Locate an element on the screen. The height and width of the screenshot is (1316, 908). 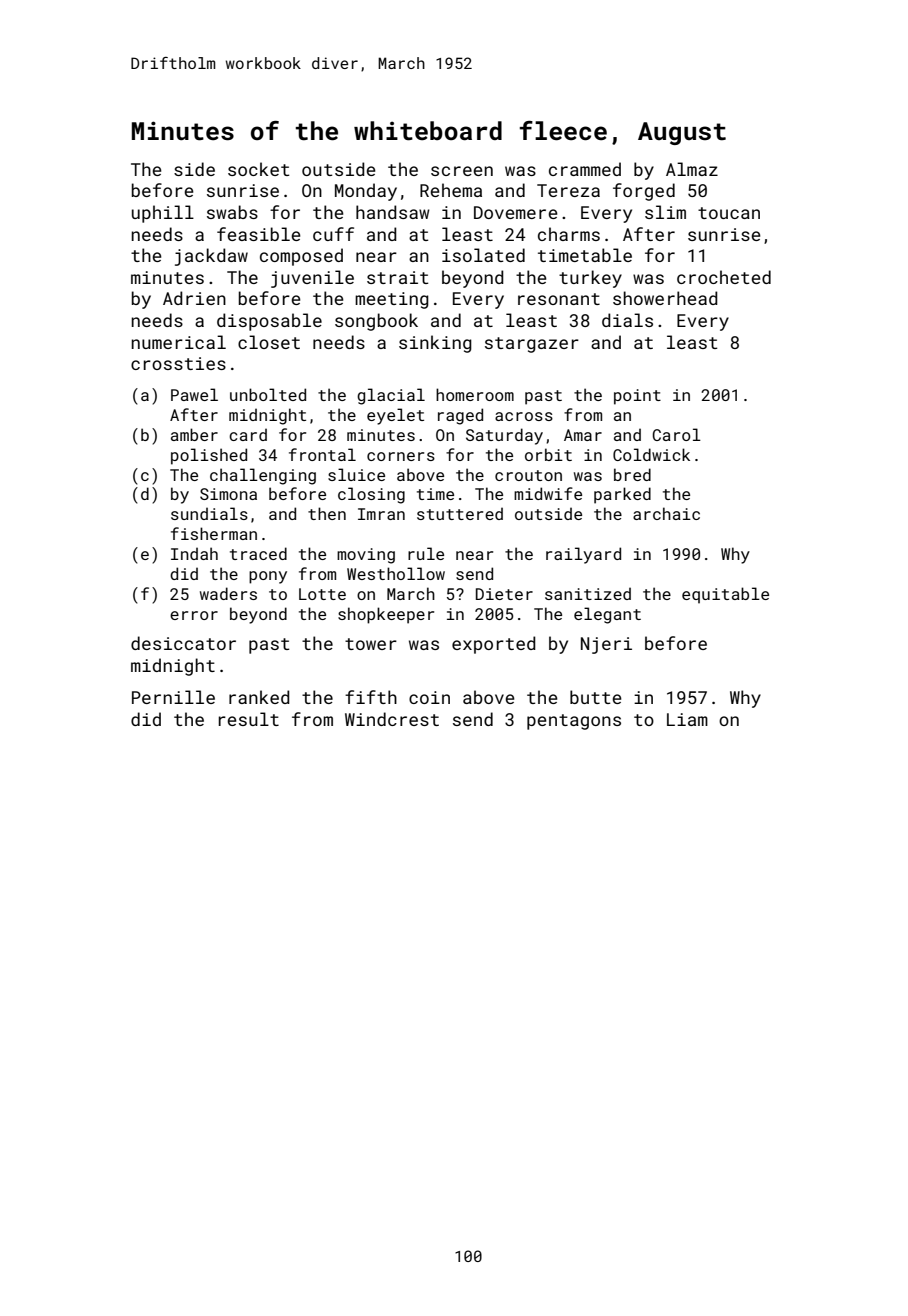
Pernille is located at coordinates (173, 697).
